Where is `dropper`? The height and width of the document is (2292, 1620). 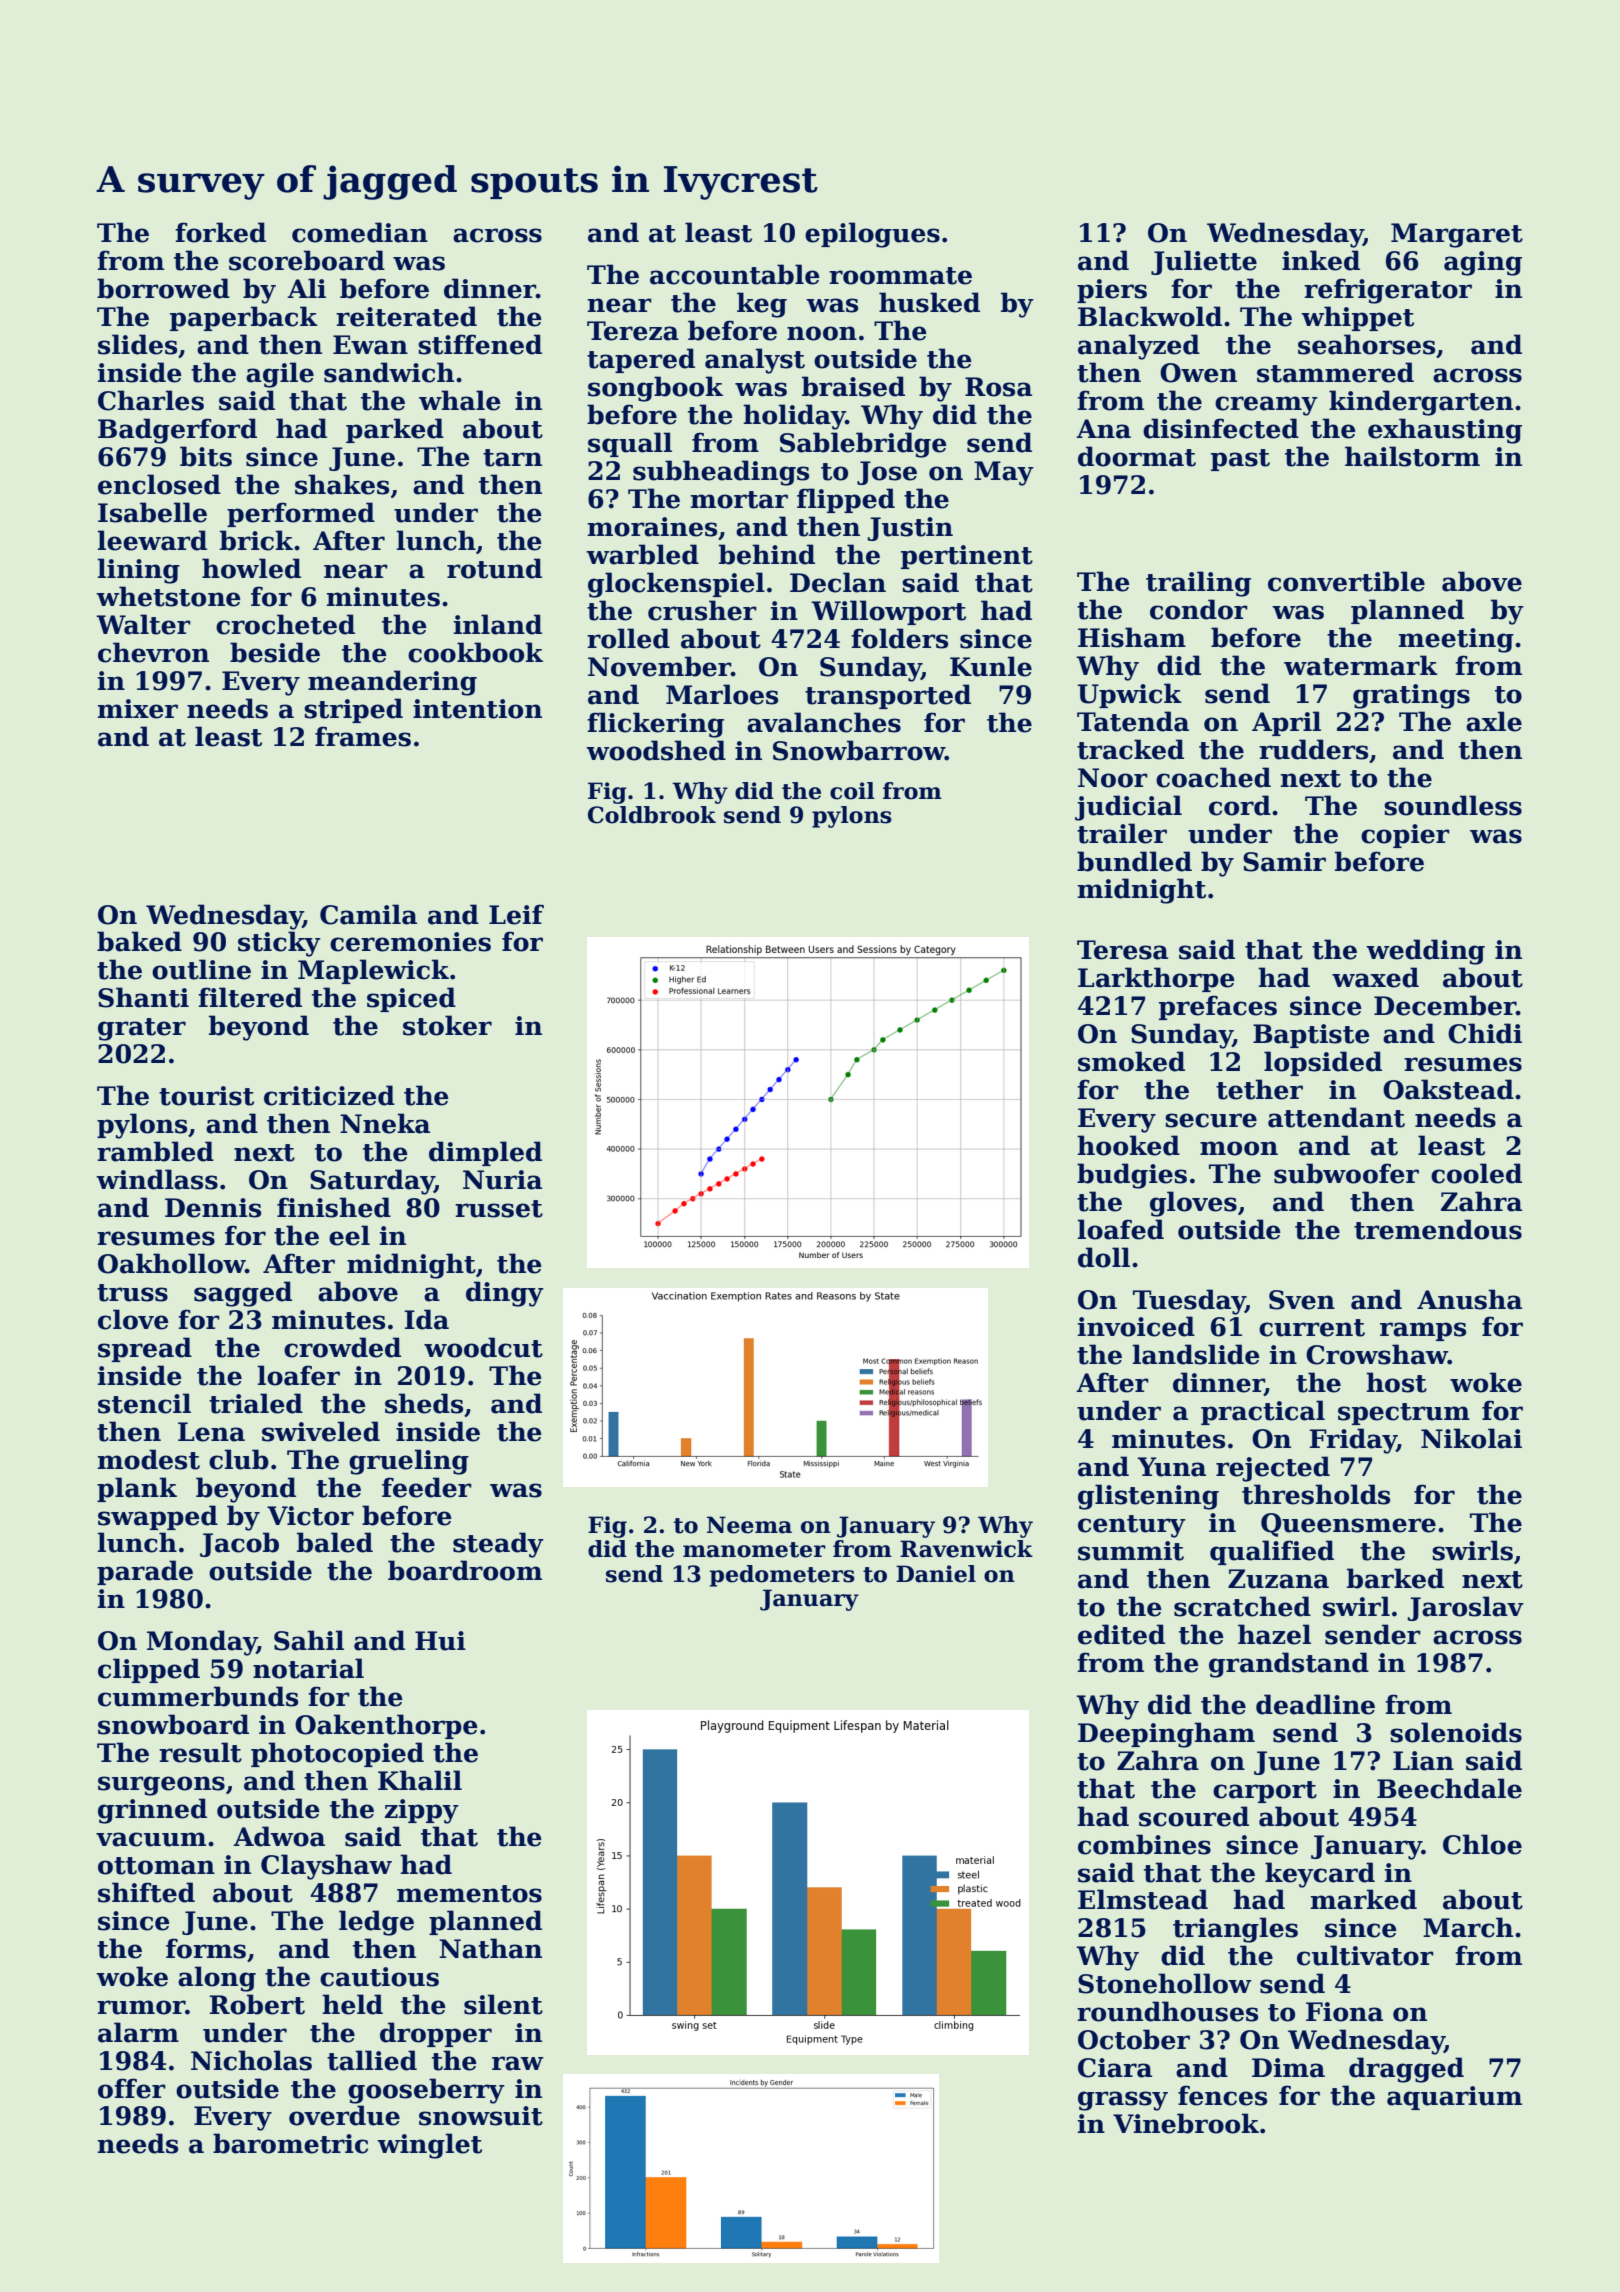
dropper is located at coordinates (436, 2034).
